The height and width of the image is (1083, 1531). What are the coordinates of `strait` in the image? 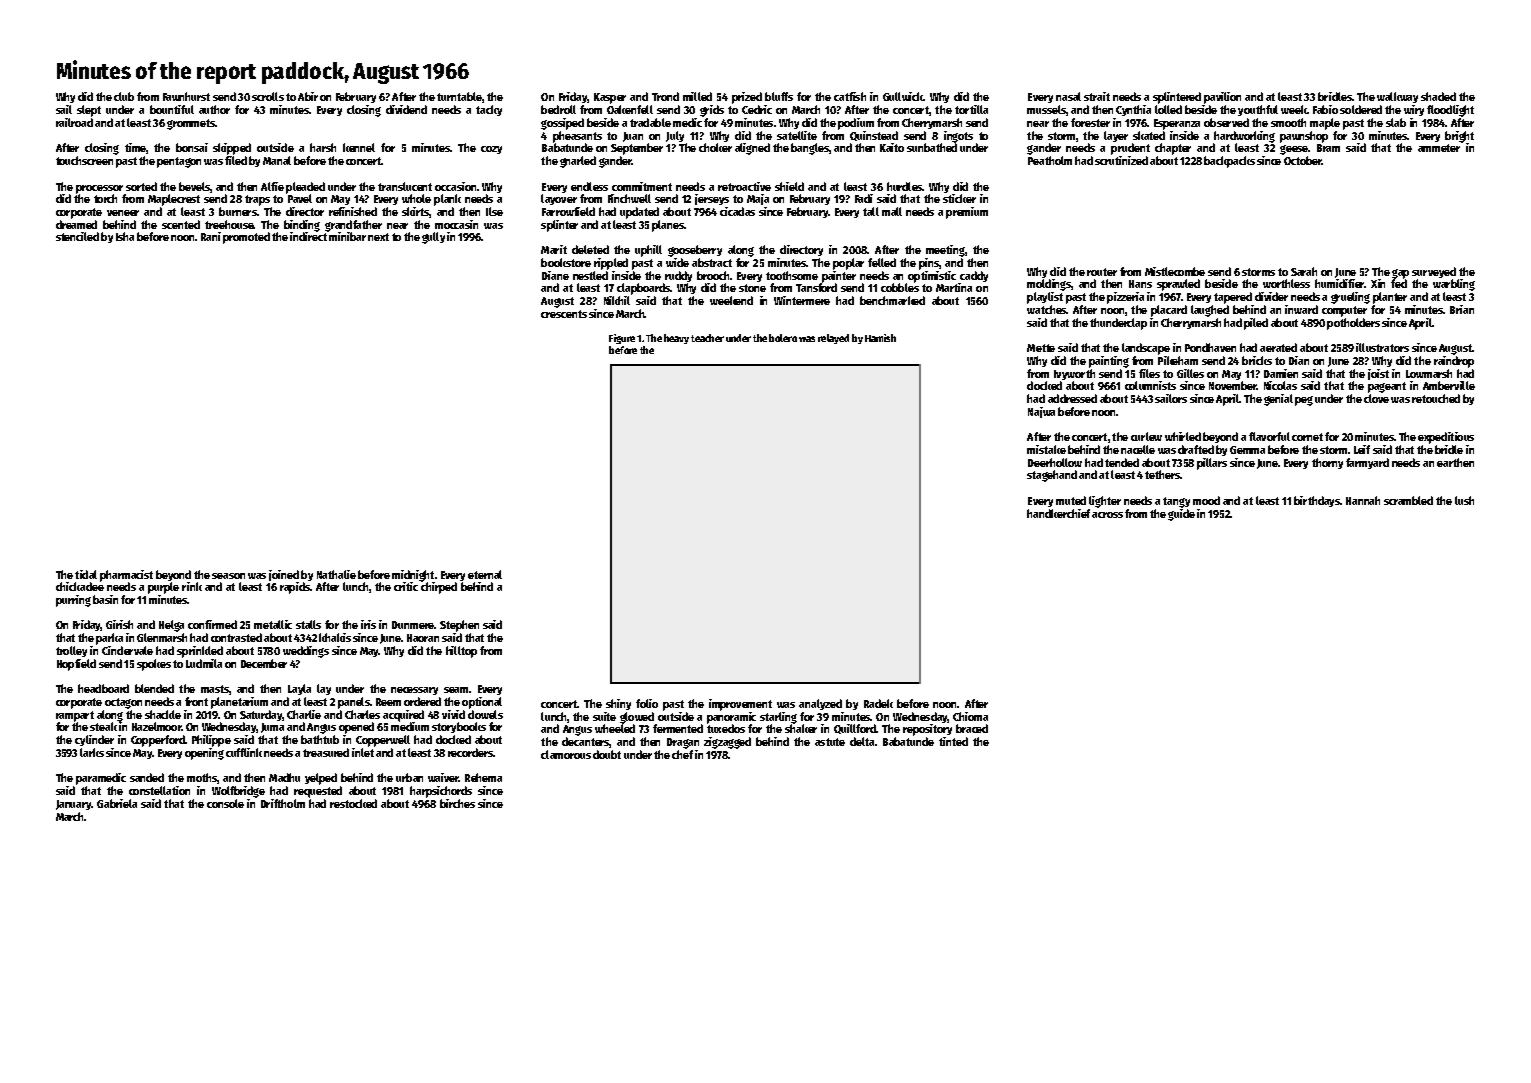 It's located at (1097, 96).
